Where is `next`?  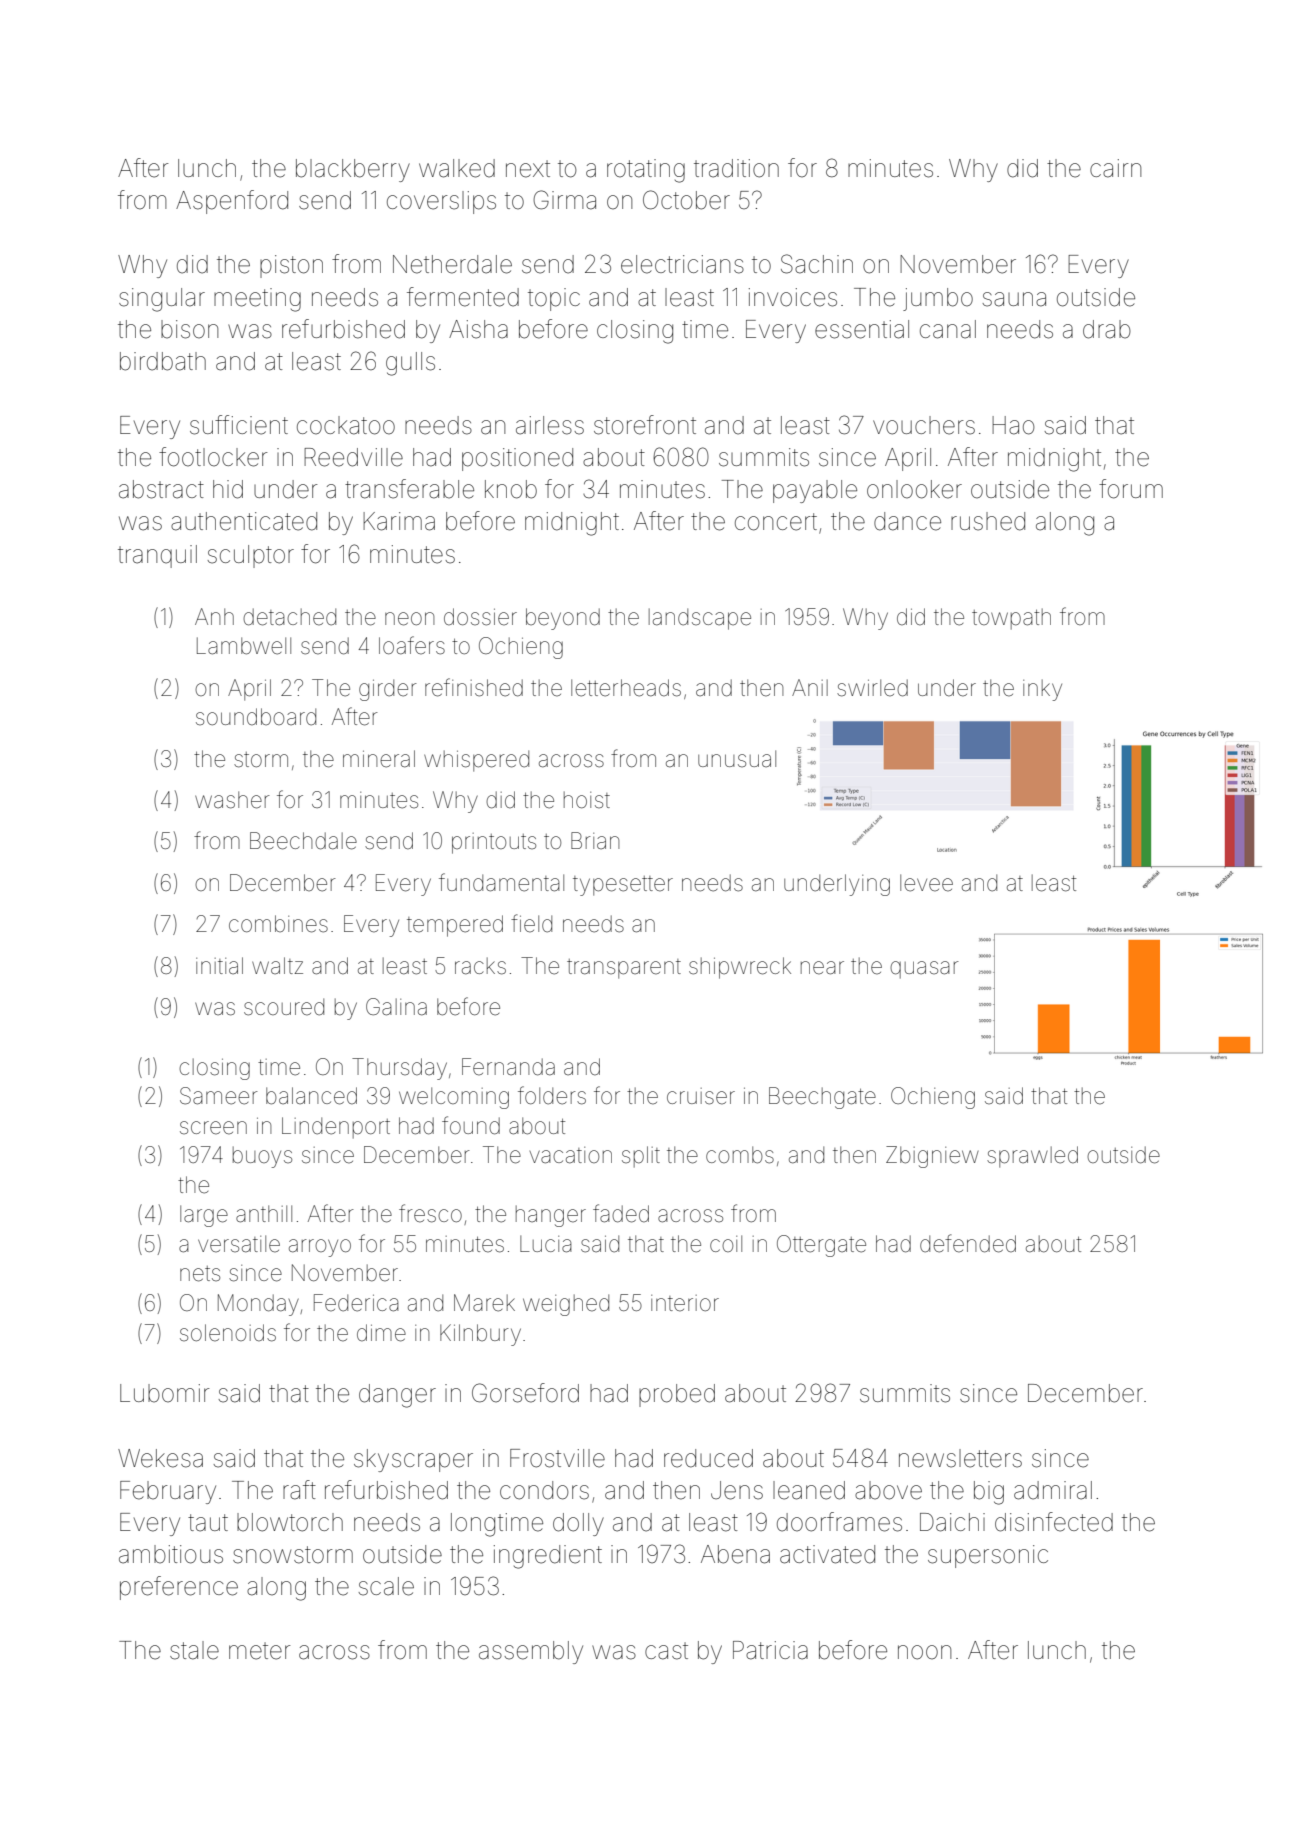
next is located at coordinates (528, 169).
